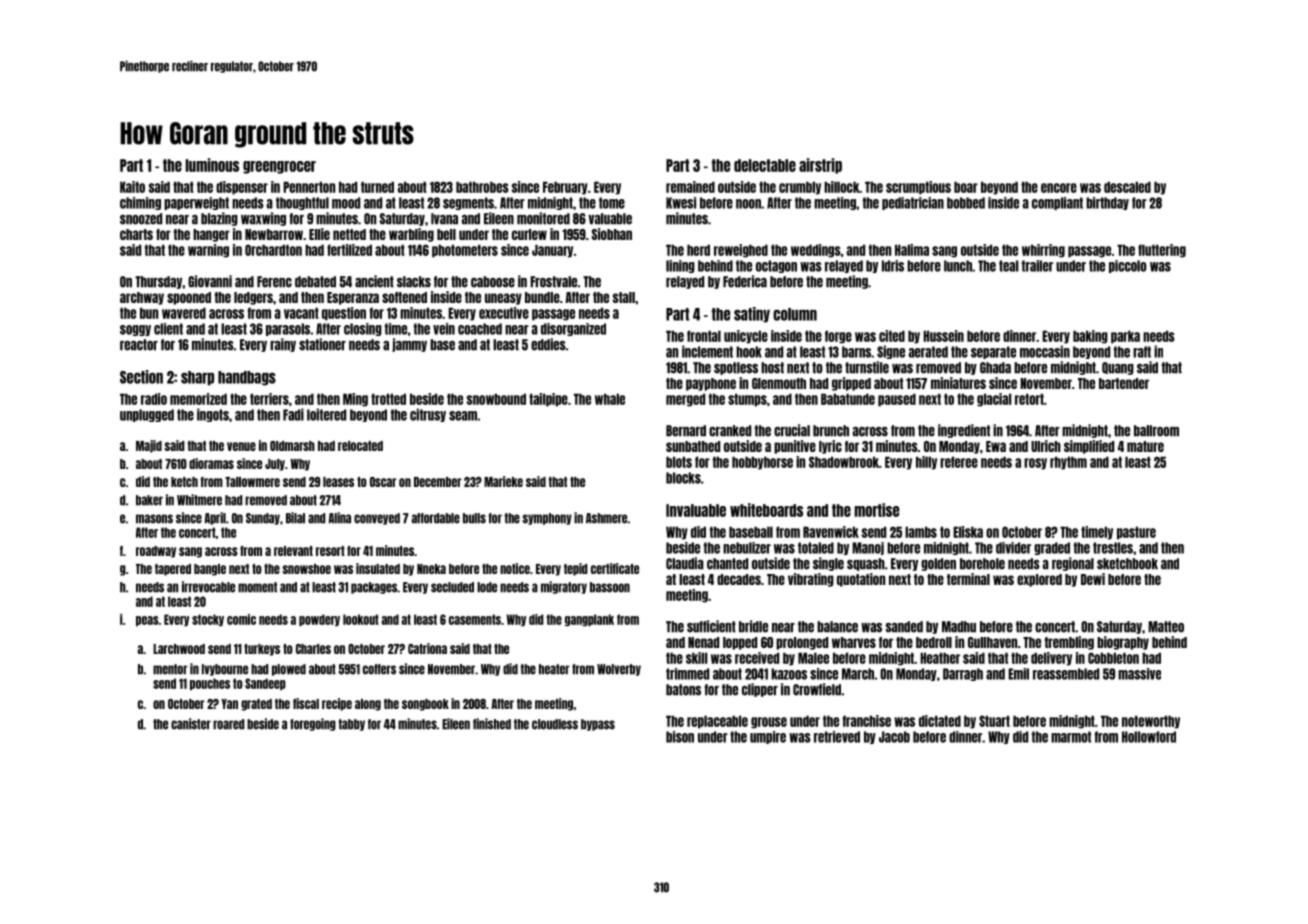 This page has height=924, width=1308. What do you see at coordinates (212, 165) in the page?
I see `luminous` at bounding box center [212, 165].
